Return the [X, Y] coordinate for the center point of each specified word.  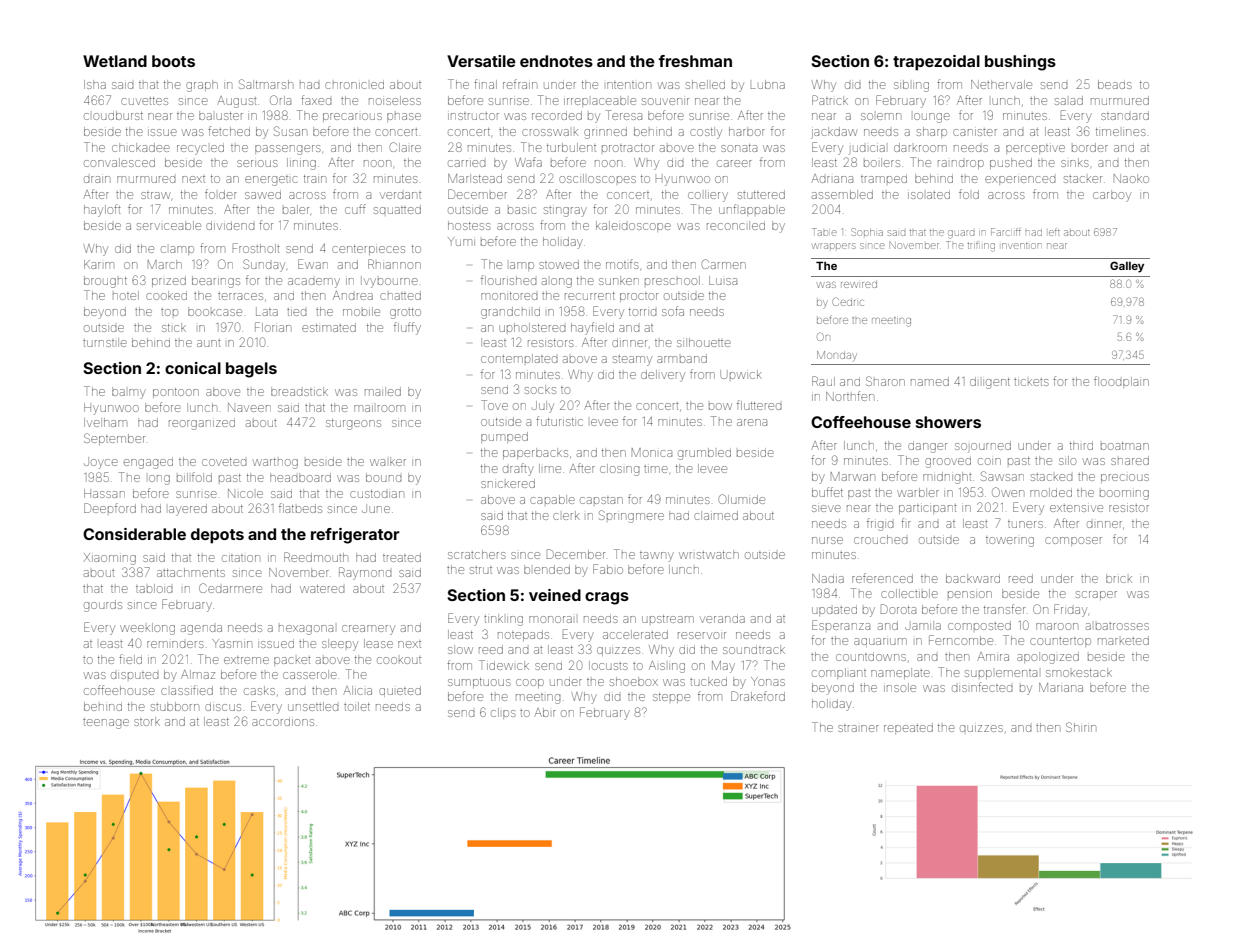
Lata [267, 311]
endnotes [556, 61]
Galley [1127, 267]
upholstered [532, 327]
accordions [283, 722]
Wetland [115, 61]
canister [975, 132]
